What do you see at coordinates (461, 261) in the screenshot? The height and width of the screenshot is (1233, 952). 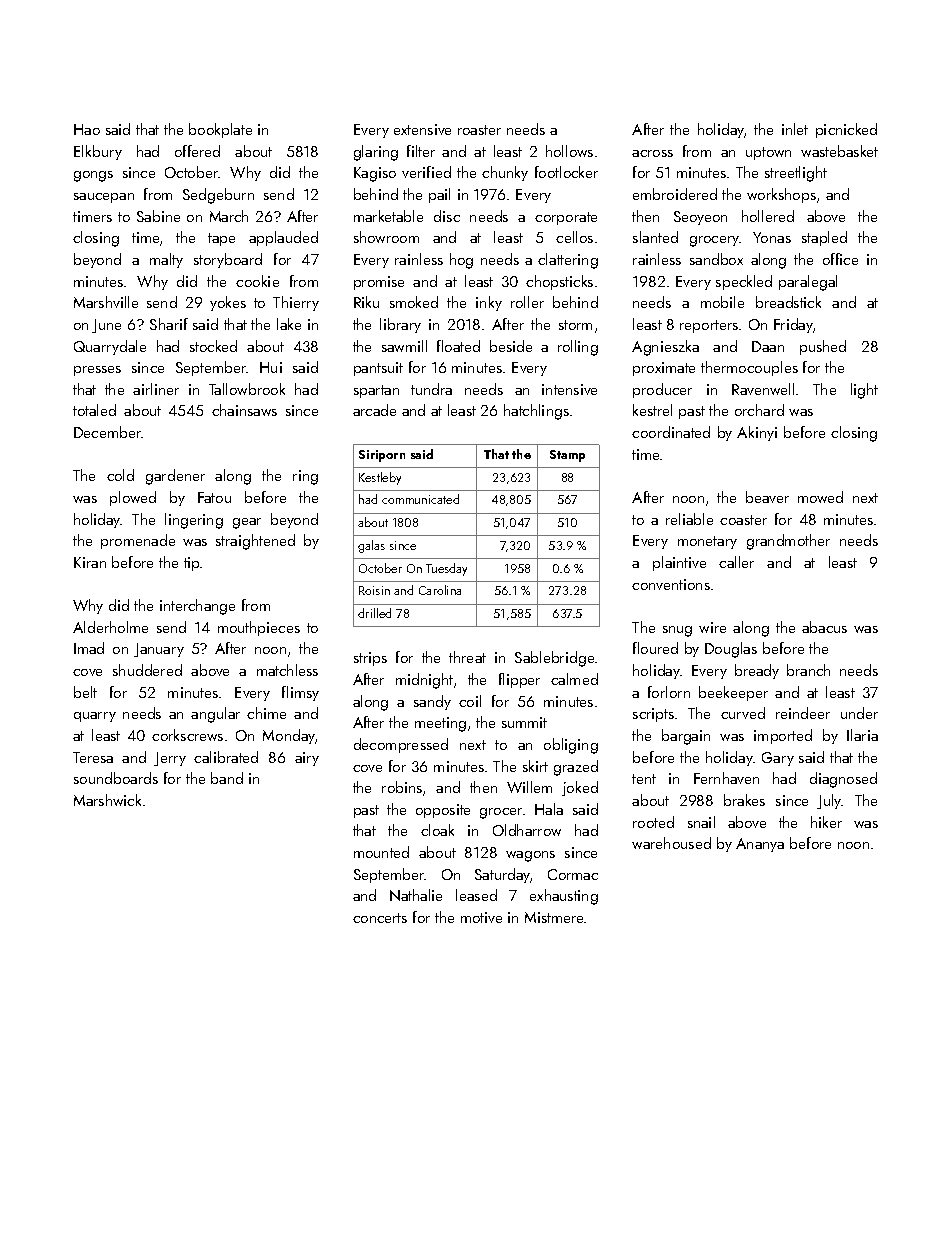 I see `hog` at bounding box center [461, 261].
